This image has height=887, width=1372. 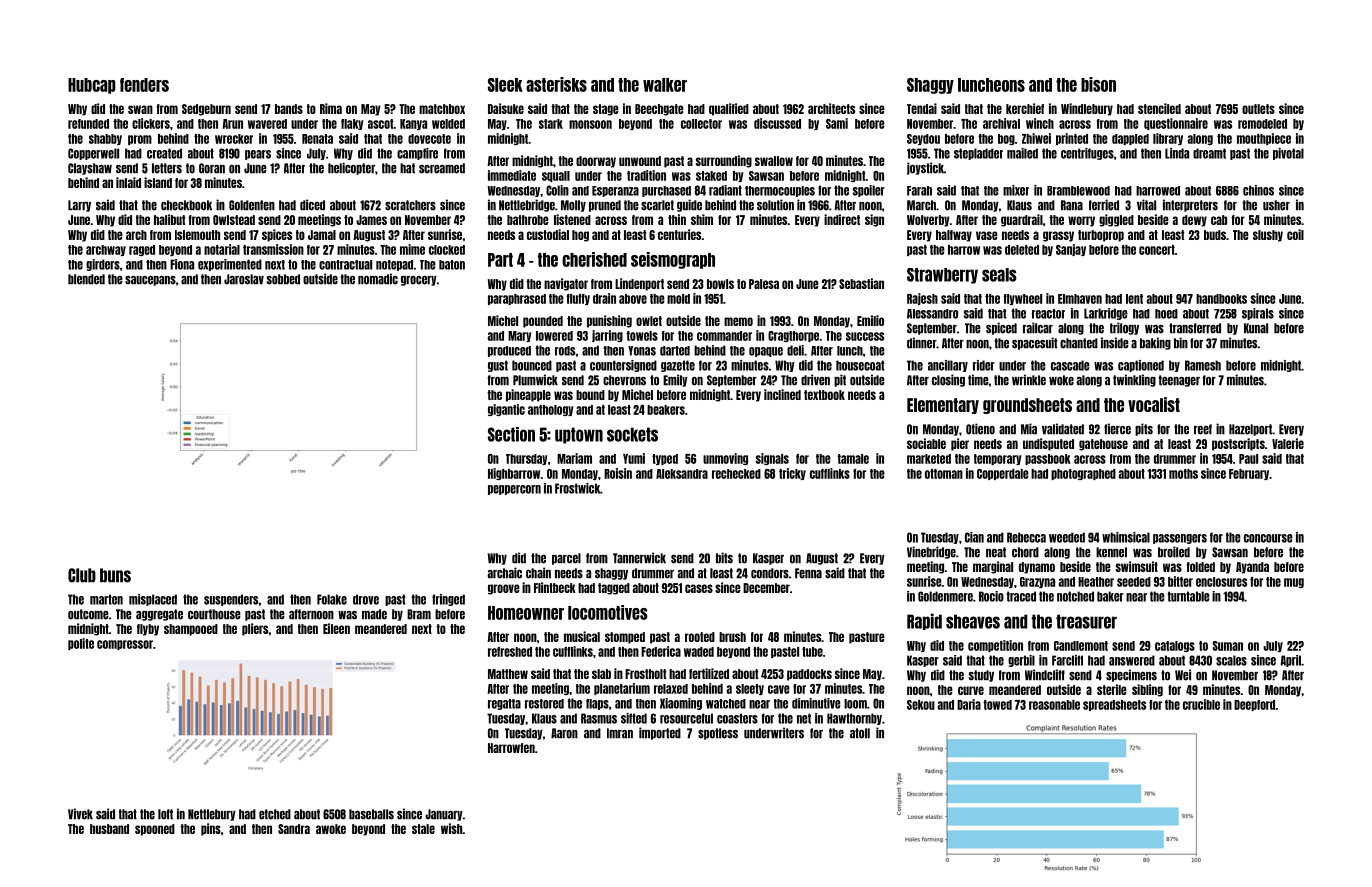 What do you see at coordinates (1016, 190) in the image?
I see `mixer` at bounding box center [1016, 190].
